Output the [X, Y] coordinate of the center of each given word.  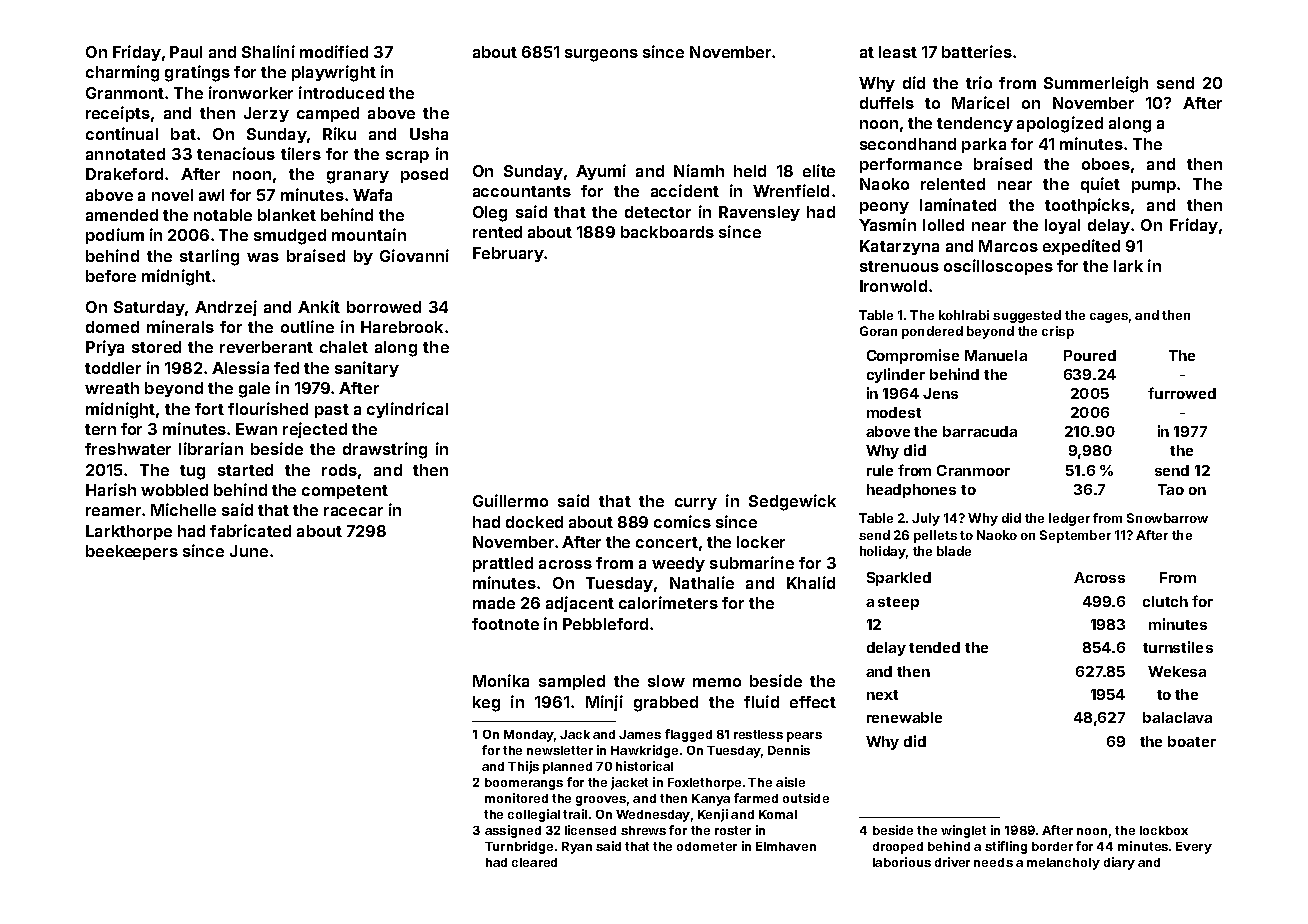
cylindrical [407, 410]
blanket [287, 215]
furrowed [1182, 393]
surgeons [601, 55]
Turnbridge [519, 847]
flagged [688, 735]
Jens [940, 393]
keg [486, 704]
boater [1192, 741]
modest [894, 412]
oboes [1106, 164]
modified [334, 51]
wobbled [174, 490]
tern [100, 429]
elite [819, 170]
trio [979, 82]
